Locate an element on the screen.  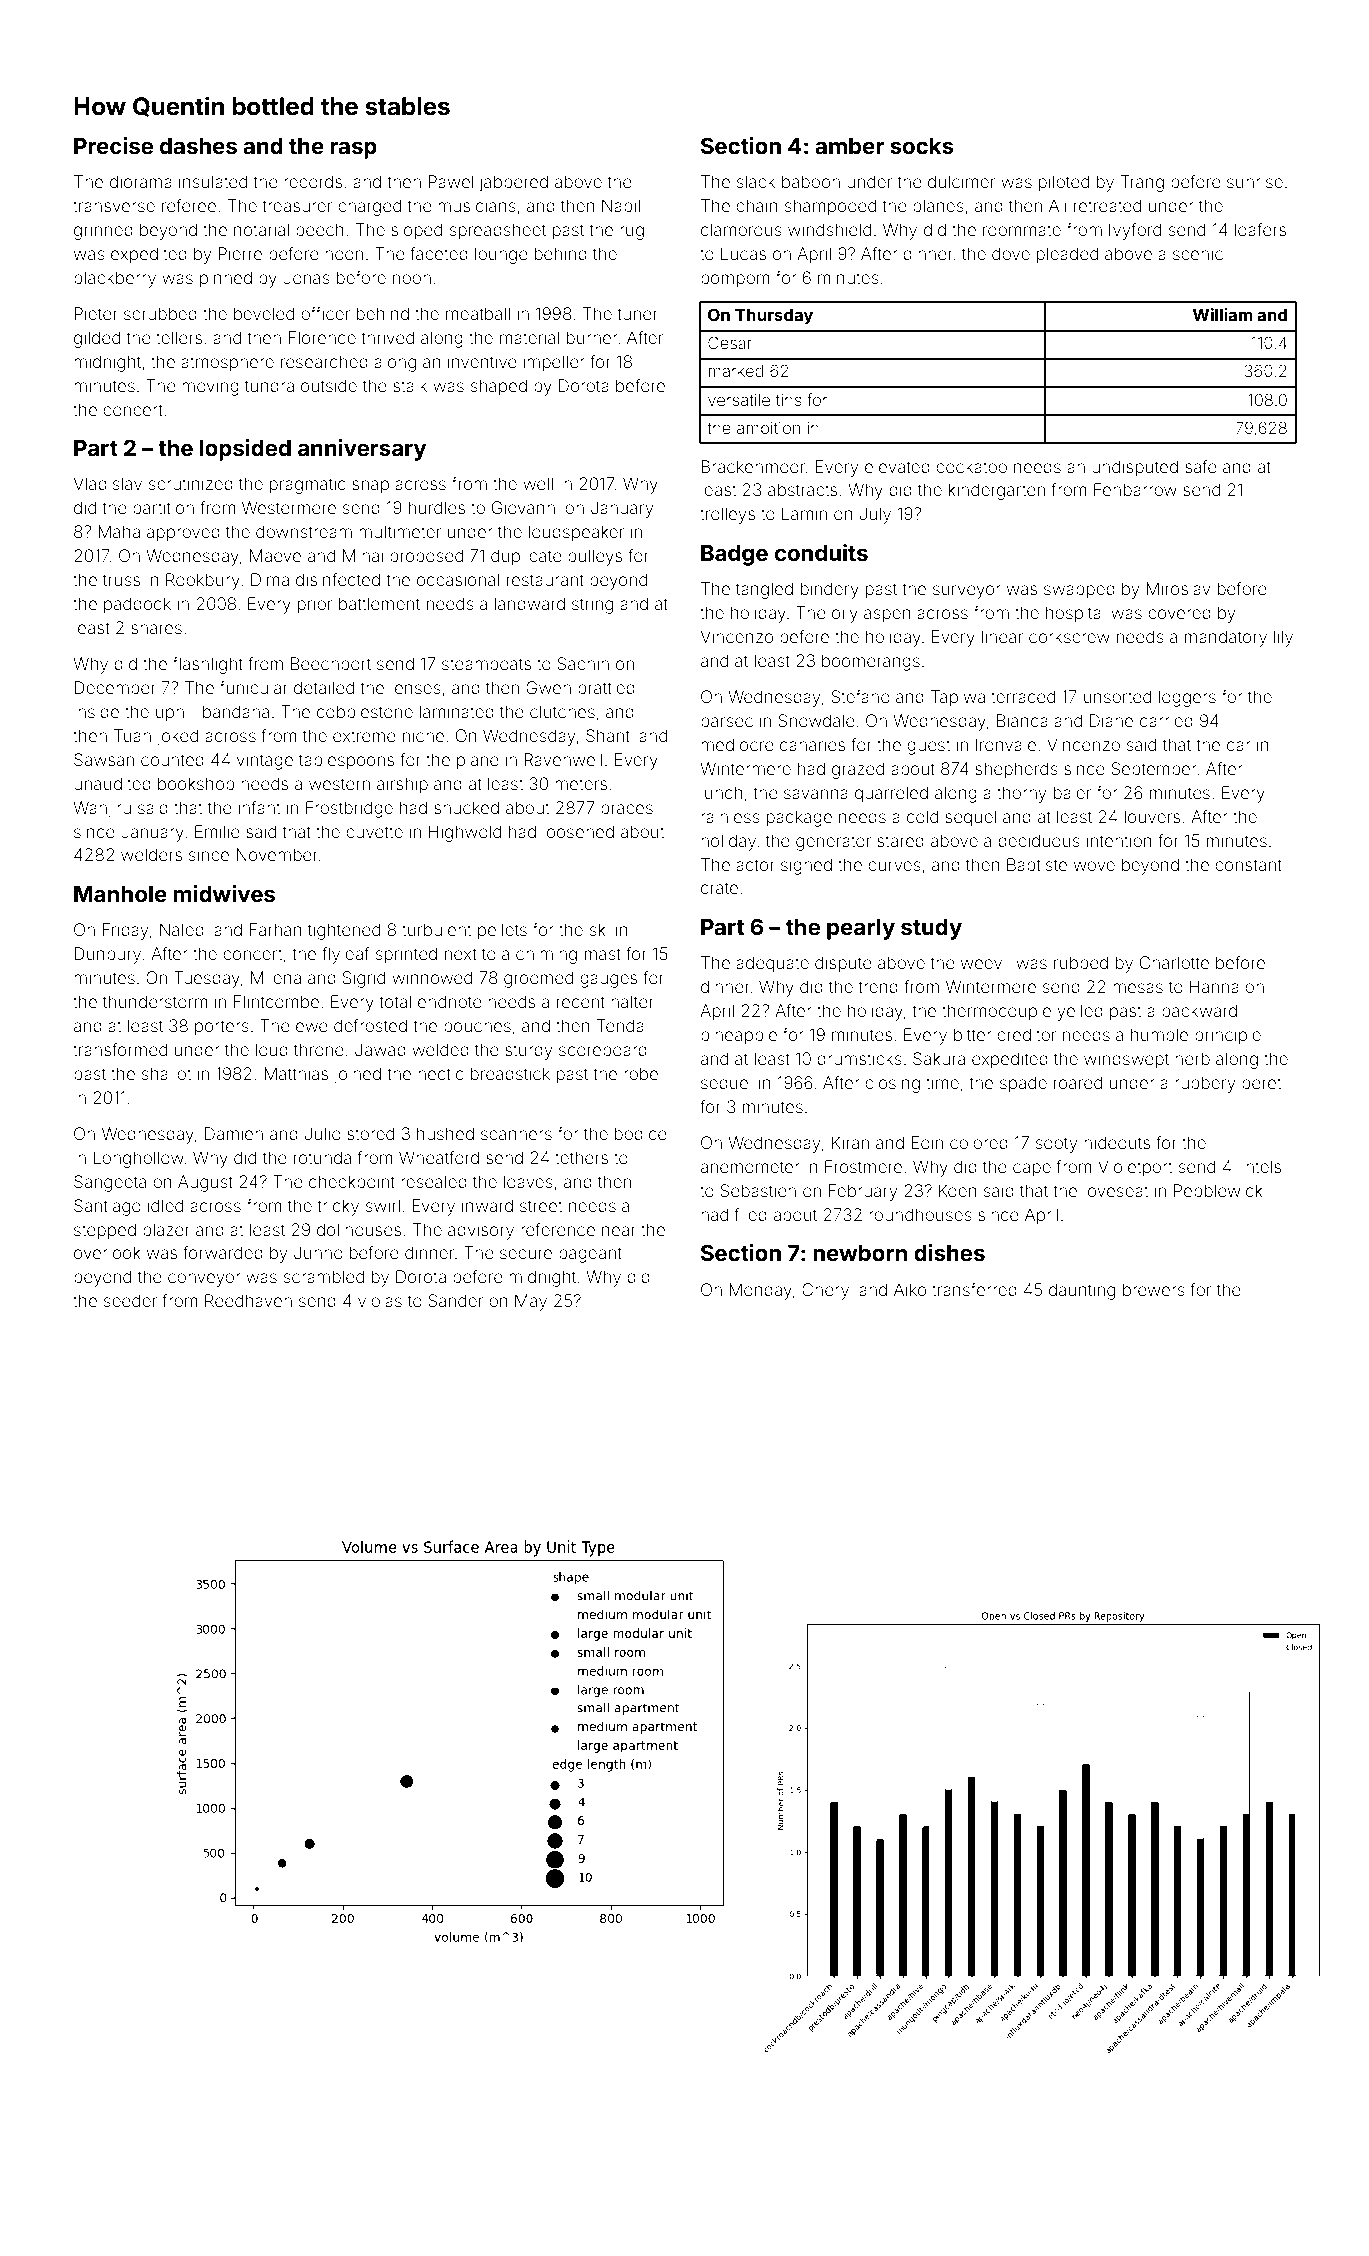
inventive is located at coordinates (482, 361).
